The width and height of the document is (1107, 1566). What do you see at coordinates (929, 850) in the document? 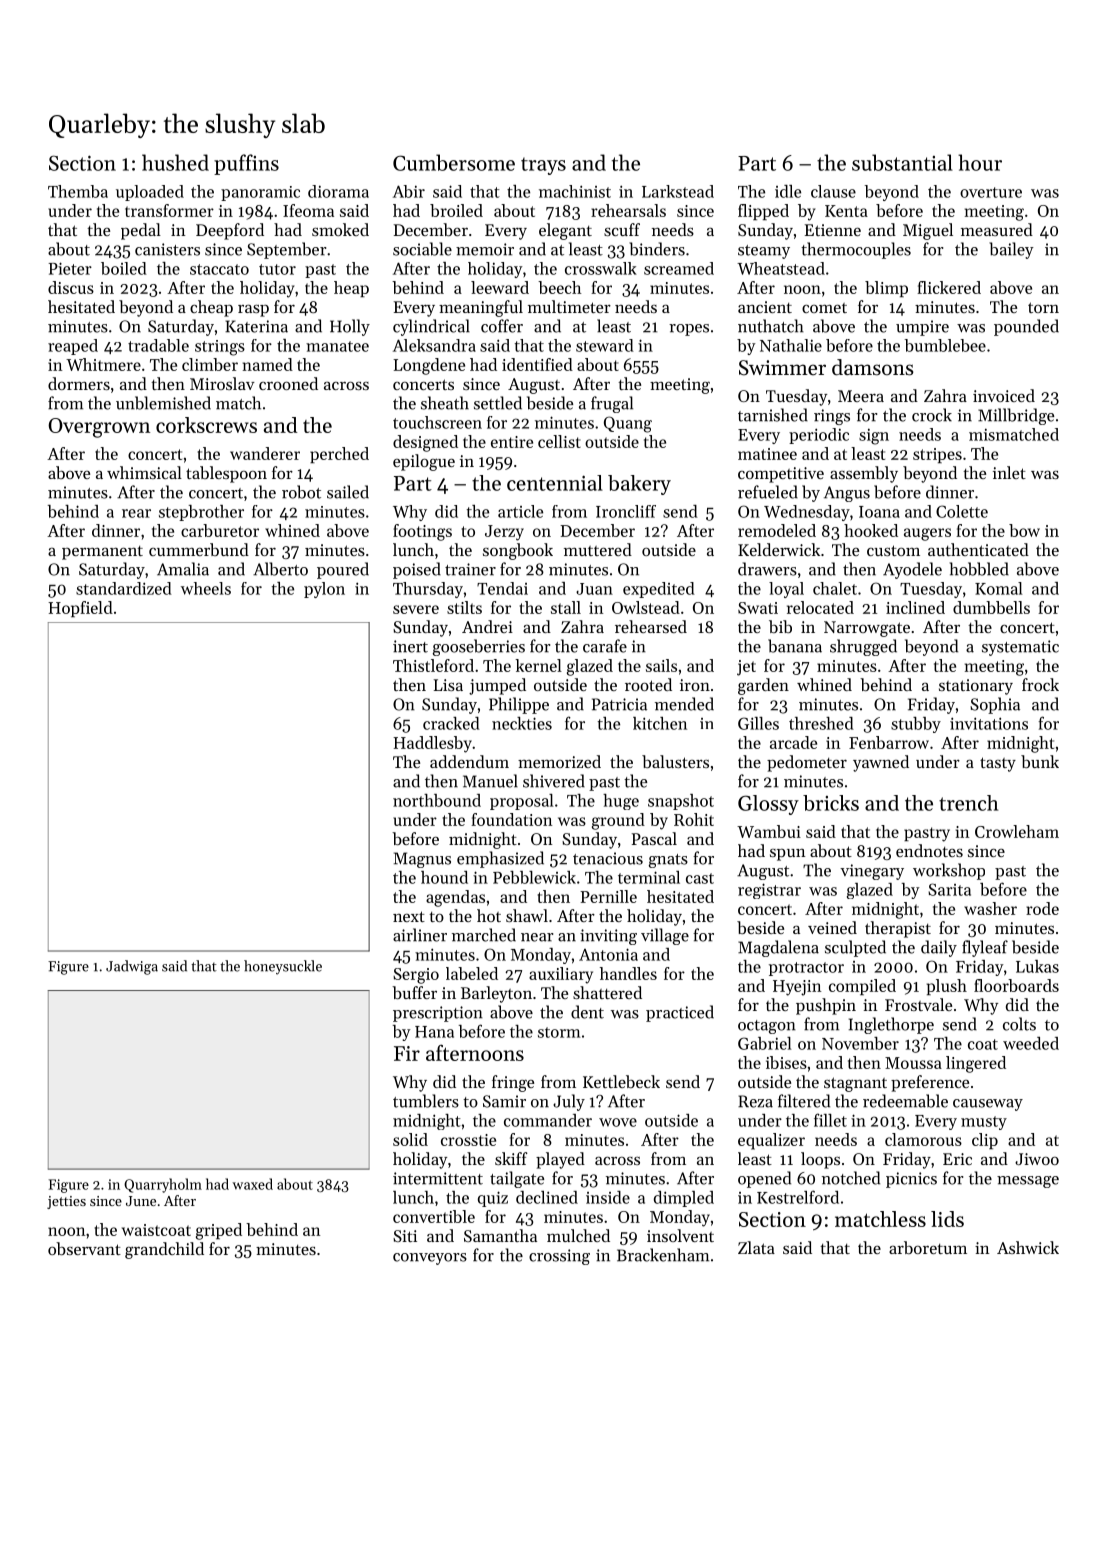
I see `endnotes` at bounding box center [929, 850].
